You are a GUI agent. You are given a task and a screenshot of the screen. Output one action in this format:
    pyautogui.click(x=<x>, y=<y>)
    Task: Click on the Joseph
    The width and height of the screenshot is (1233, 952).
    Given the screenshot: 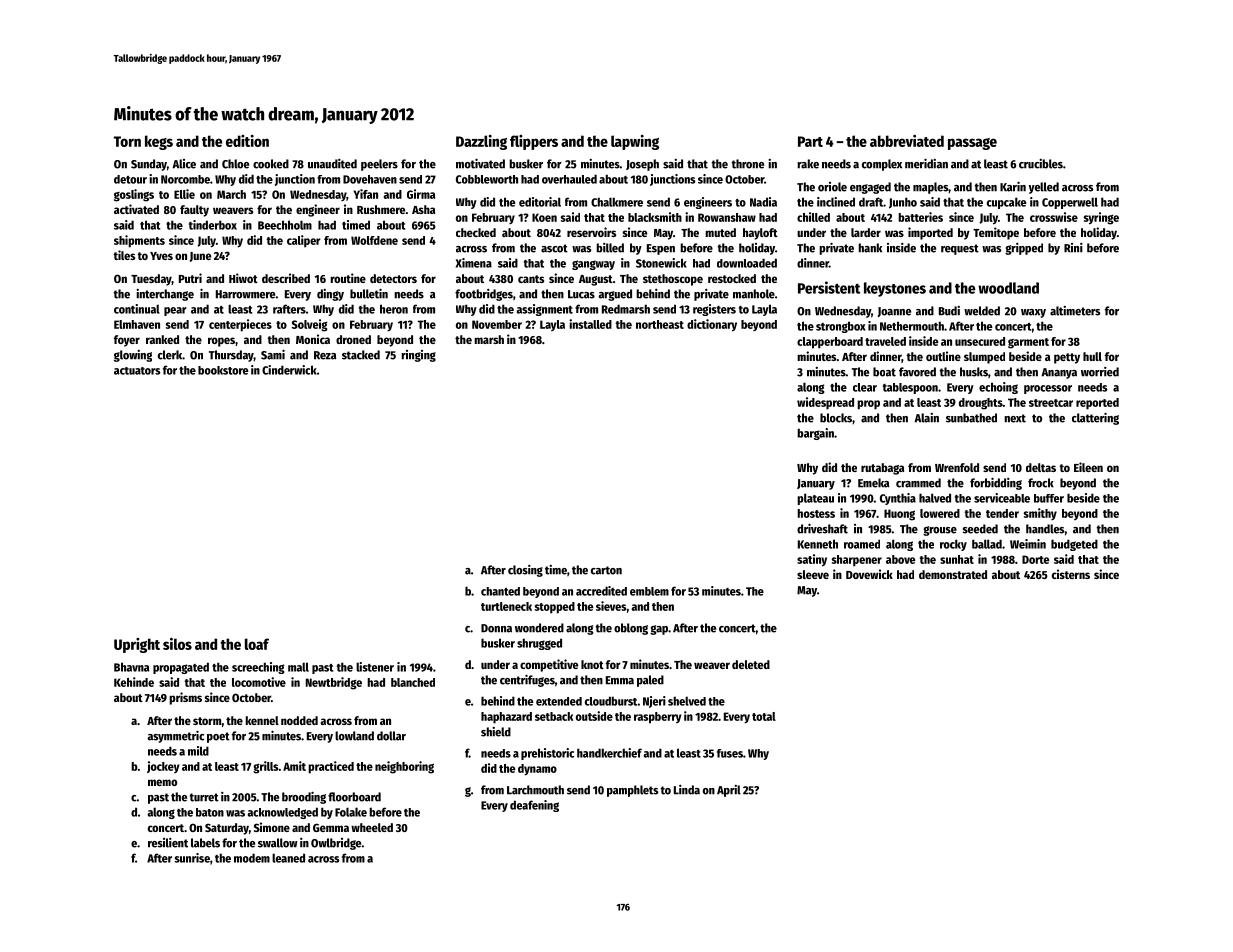 What is the action you would take?
    pyautogui.click(x=642, y=165)
